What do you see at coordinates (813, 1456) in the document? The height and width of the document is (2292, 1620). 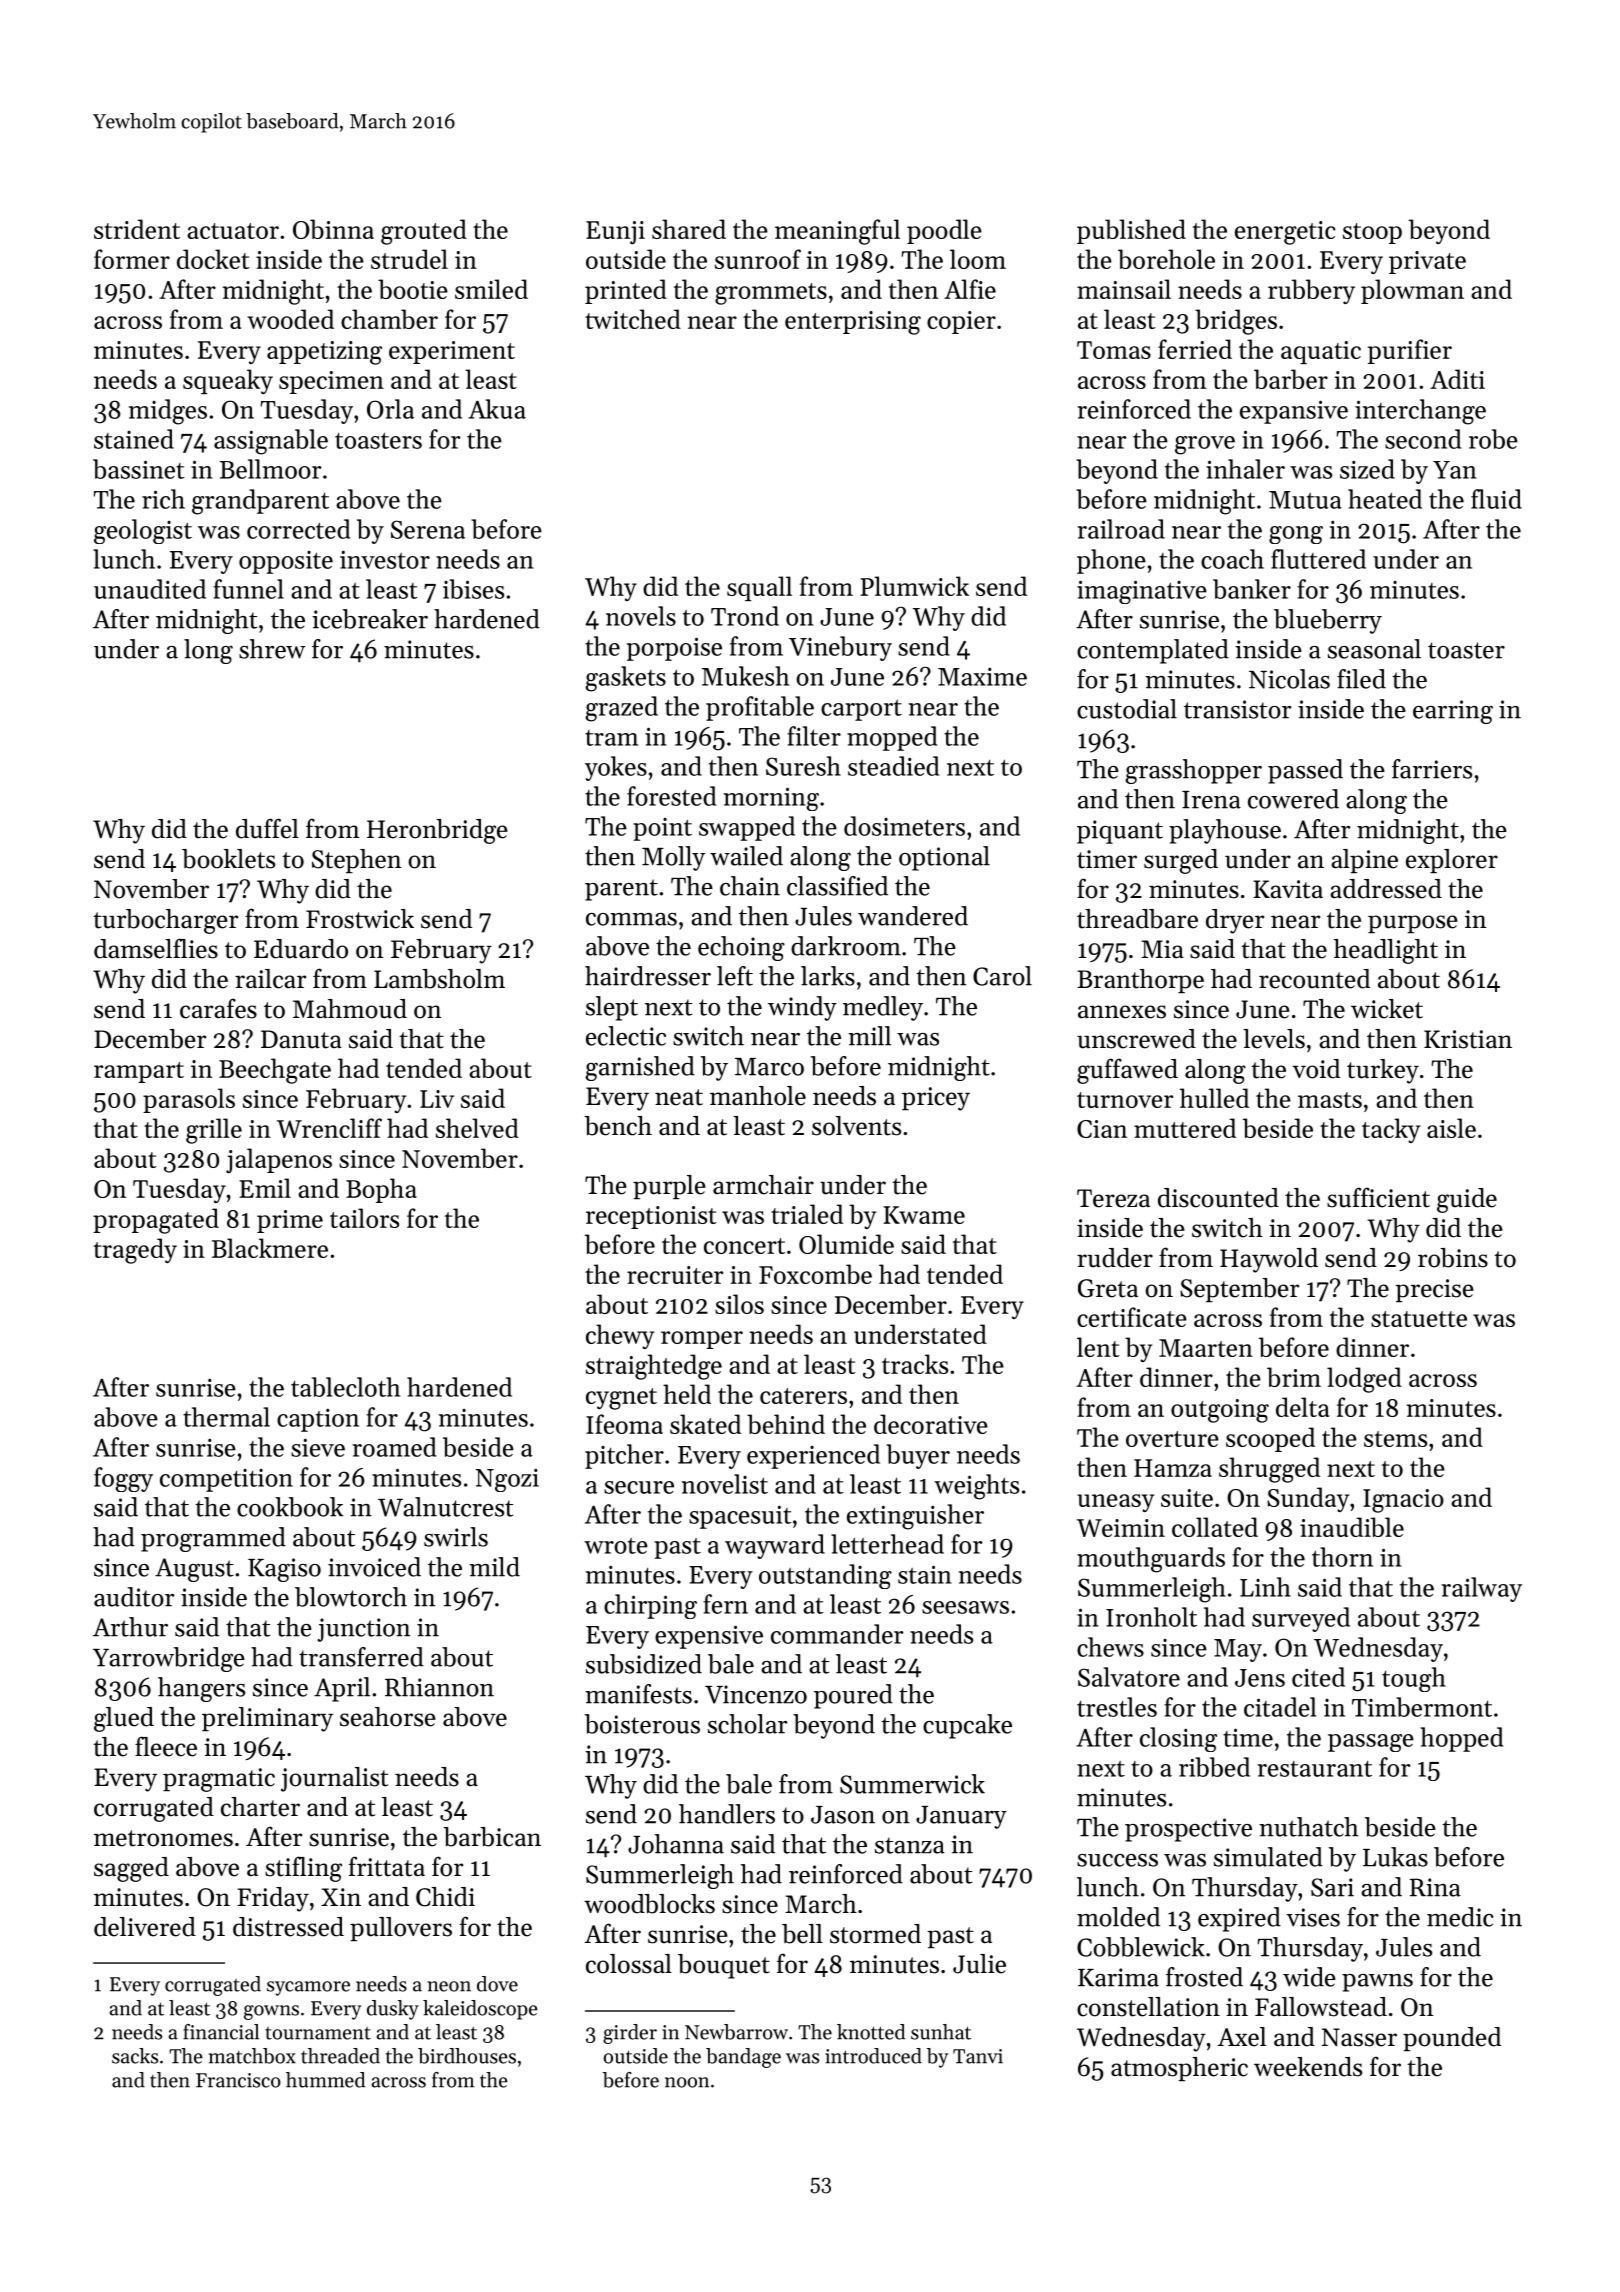 I see `experienced` at bounding box center [813, 1456].
